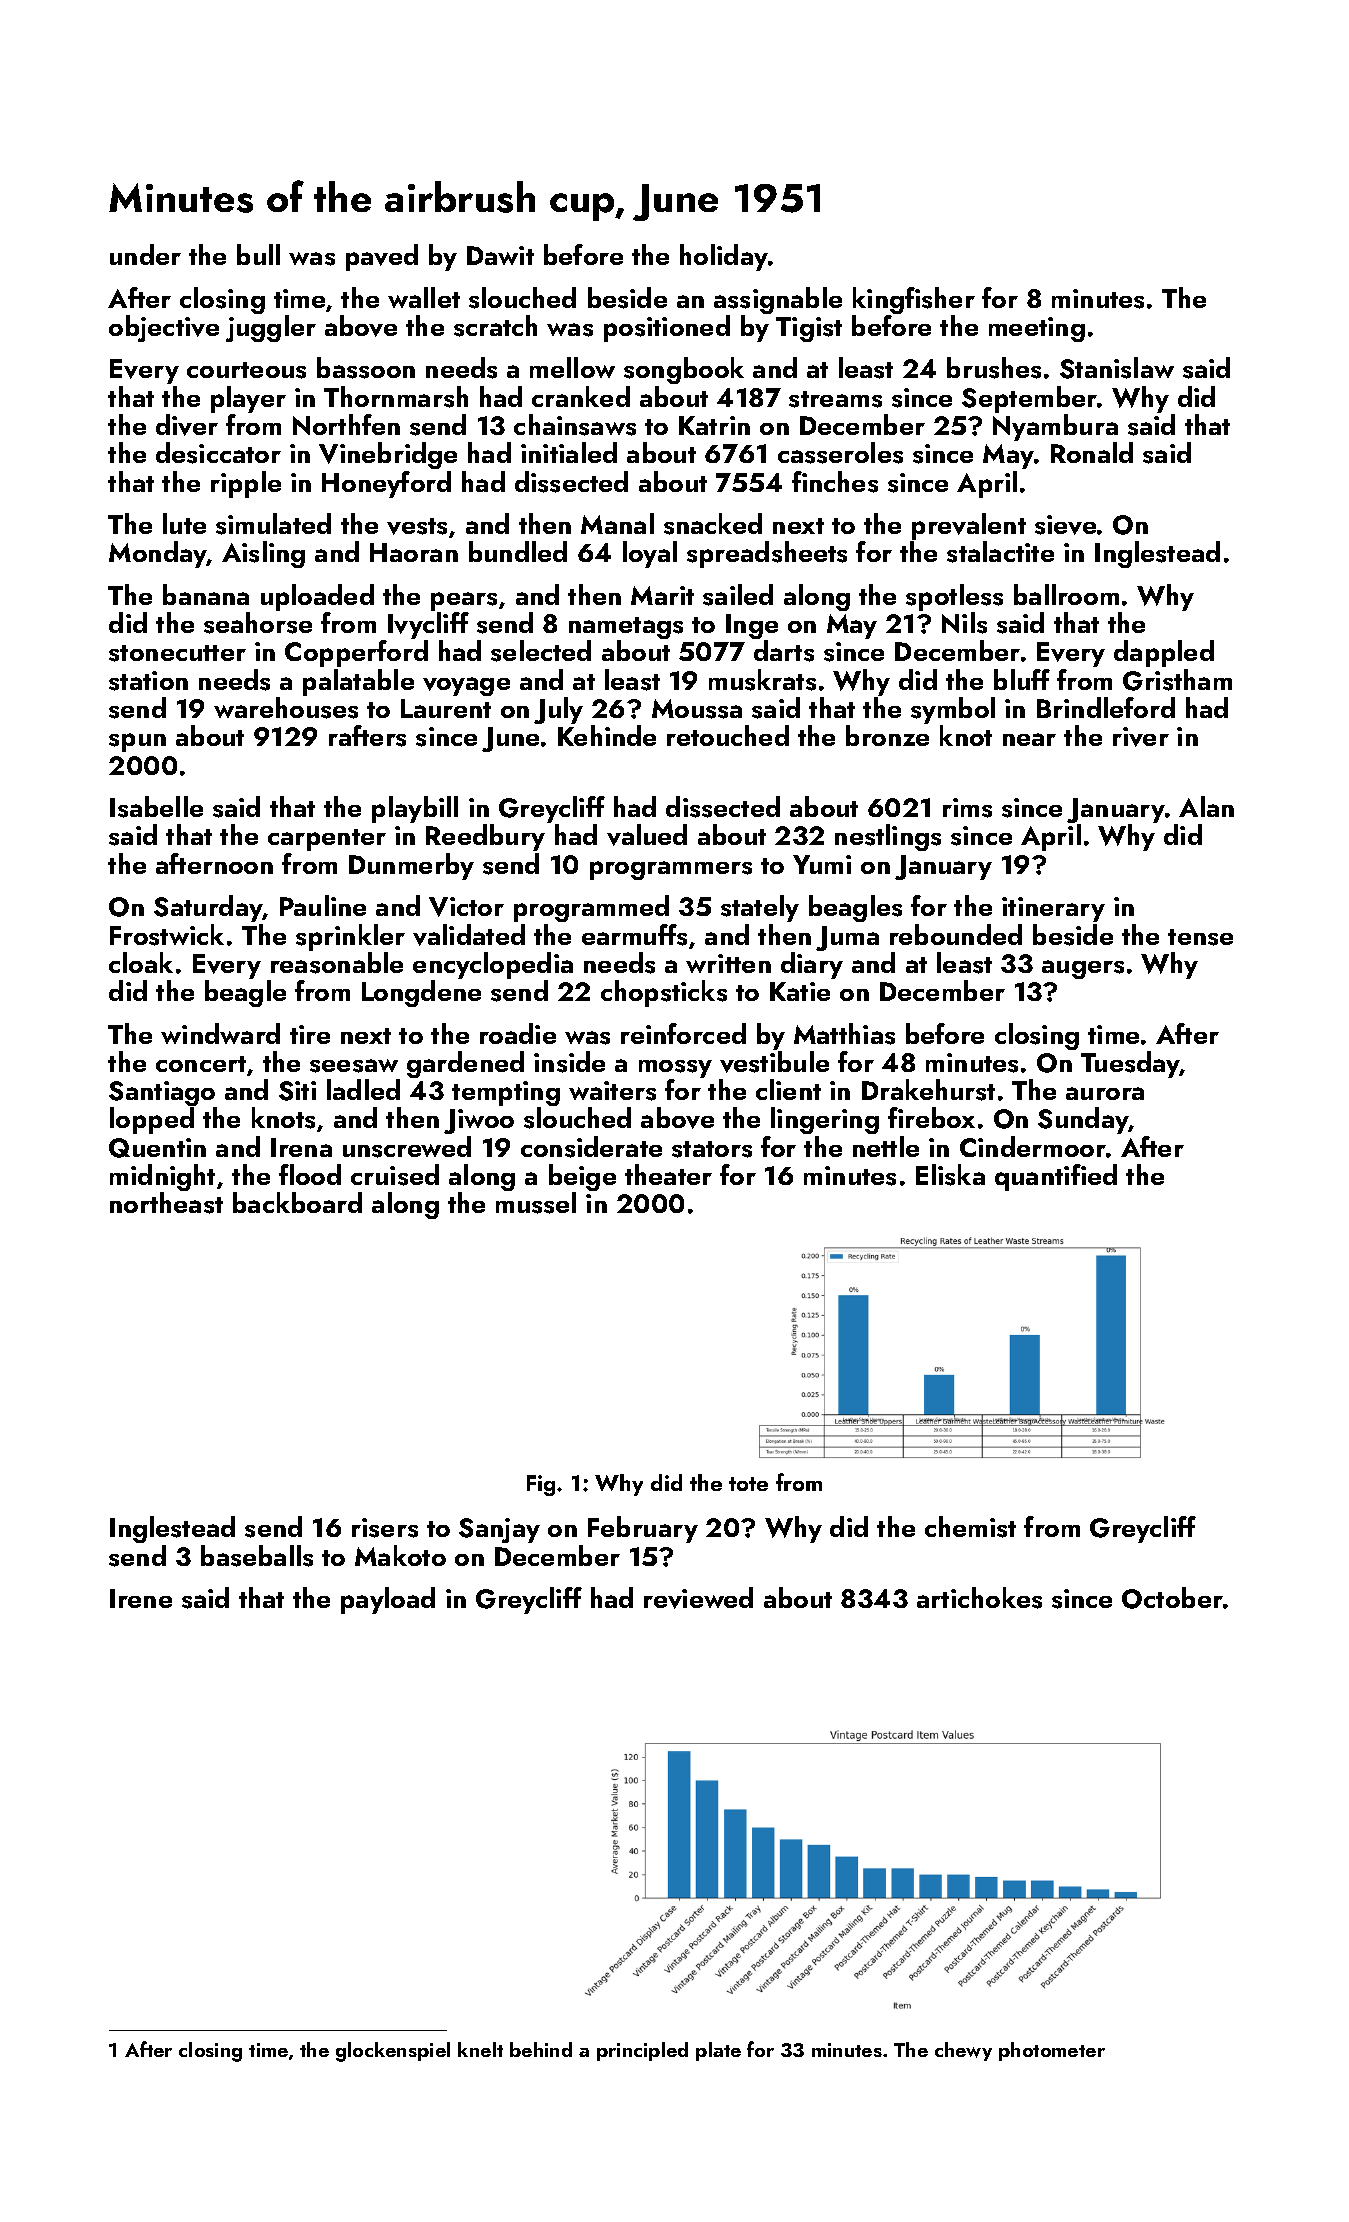 Image resolution: width=1349 pixels, height=2222 pixels. I want to click on midnight, so click(162, 1178).
